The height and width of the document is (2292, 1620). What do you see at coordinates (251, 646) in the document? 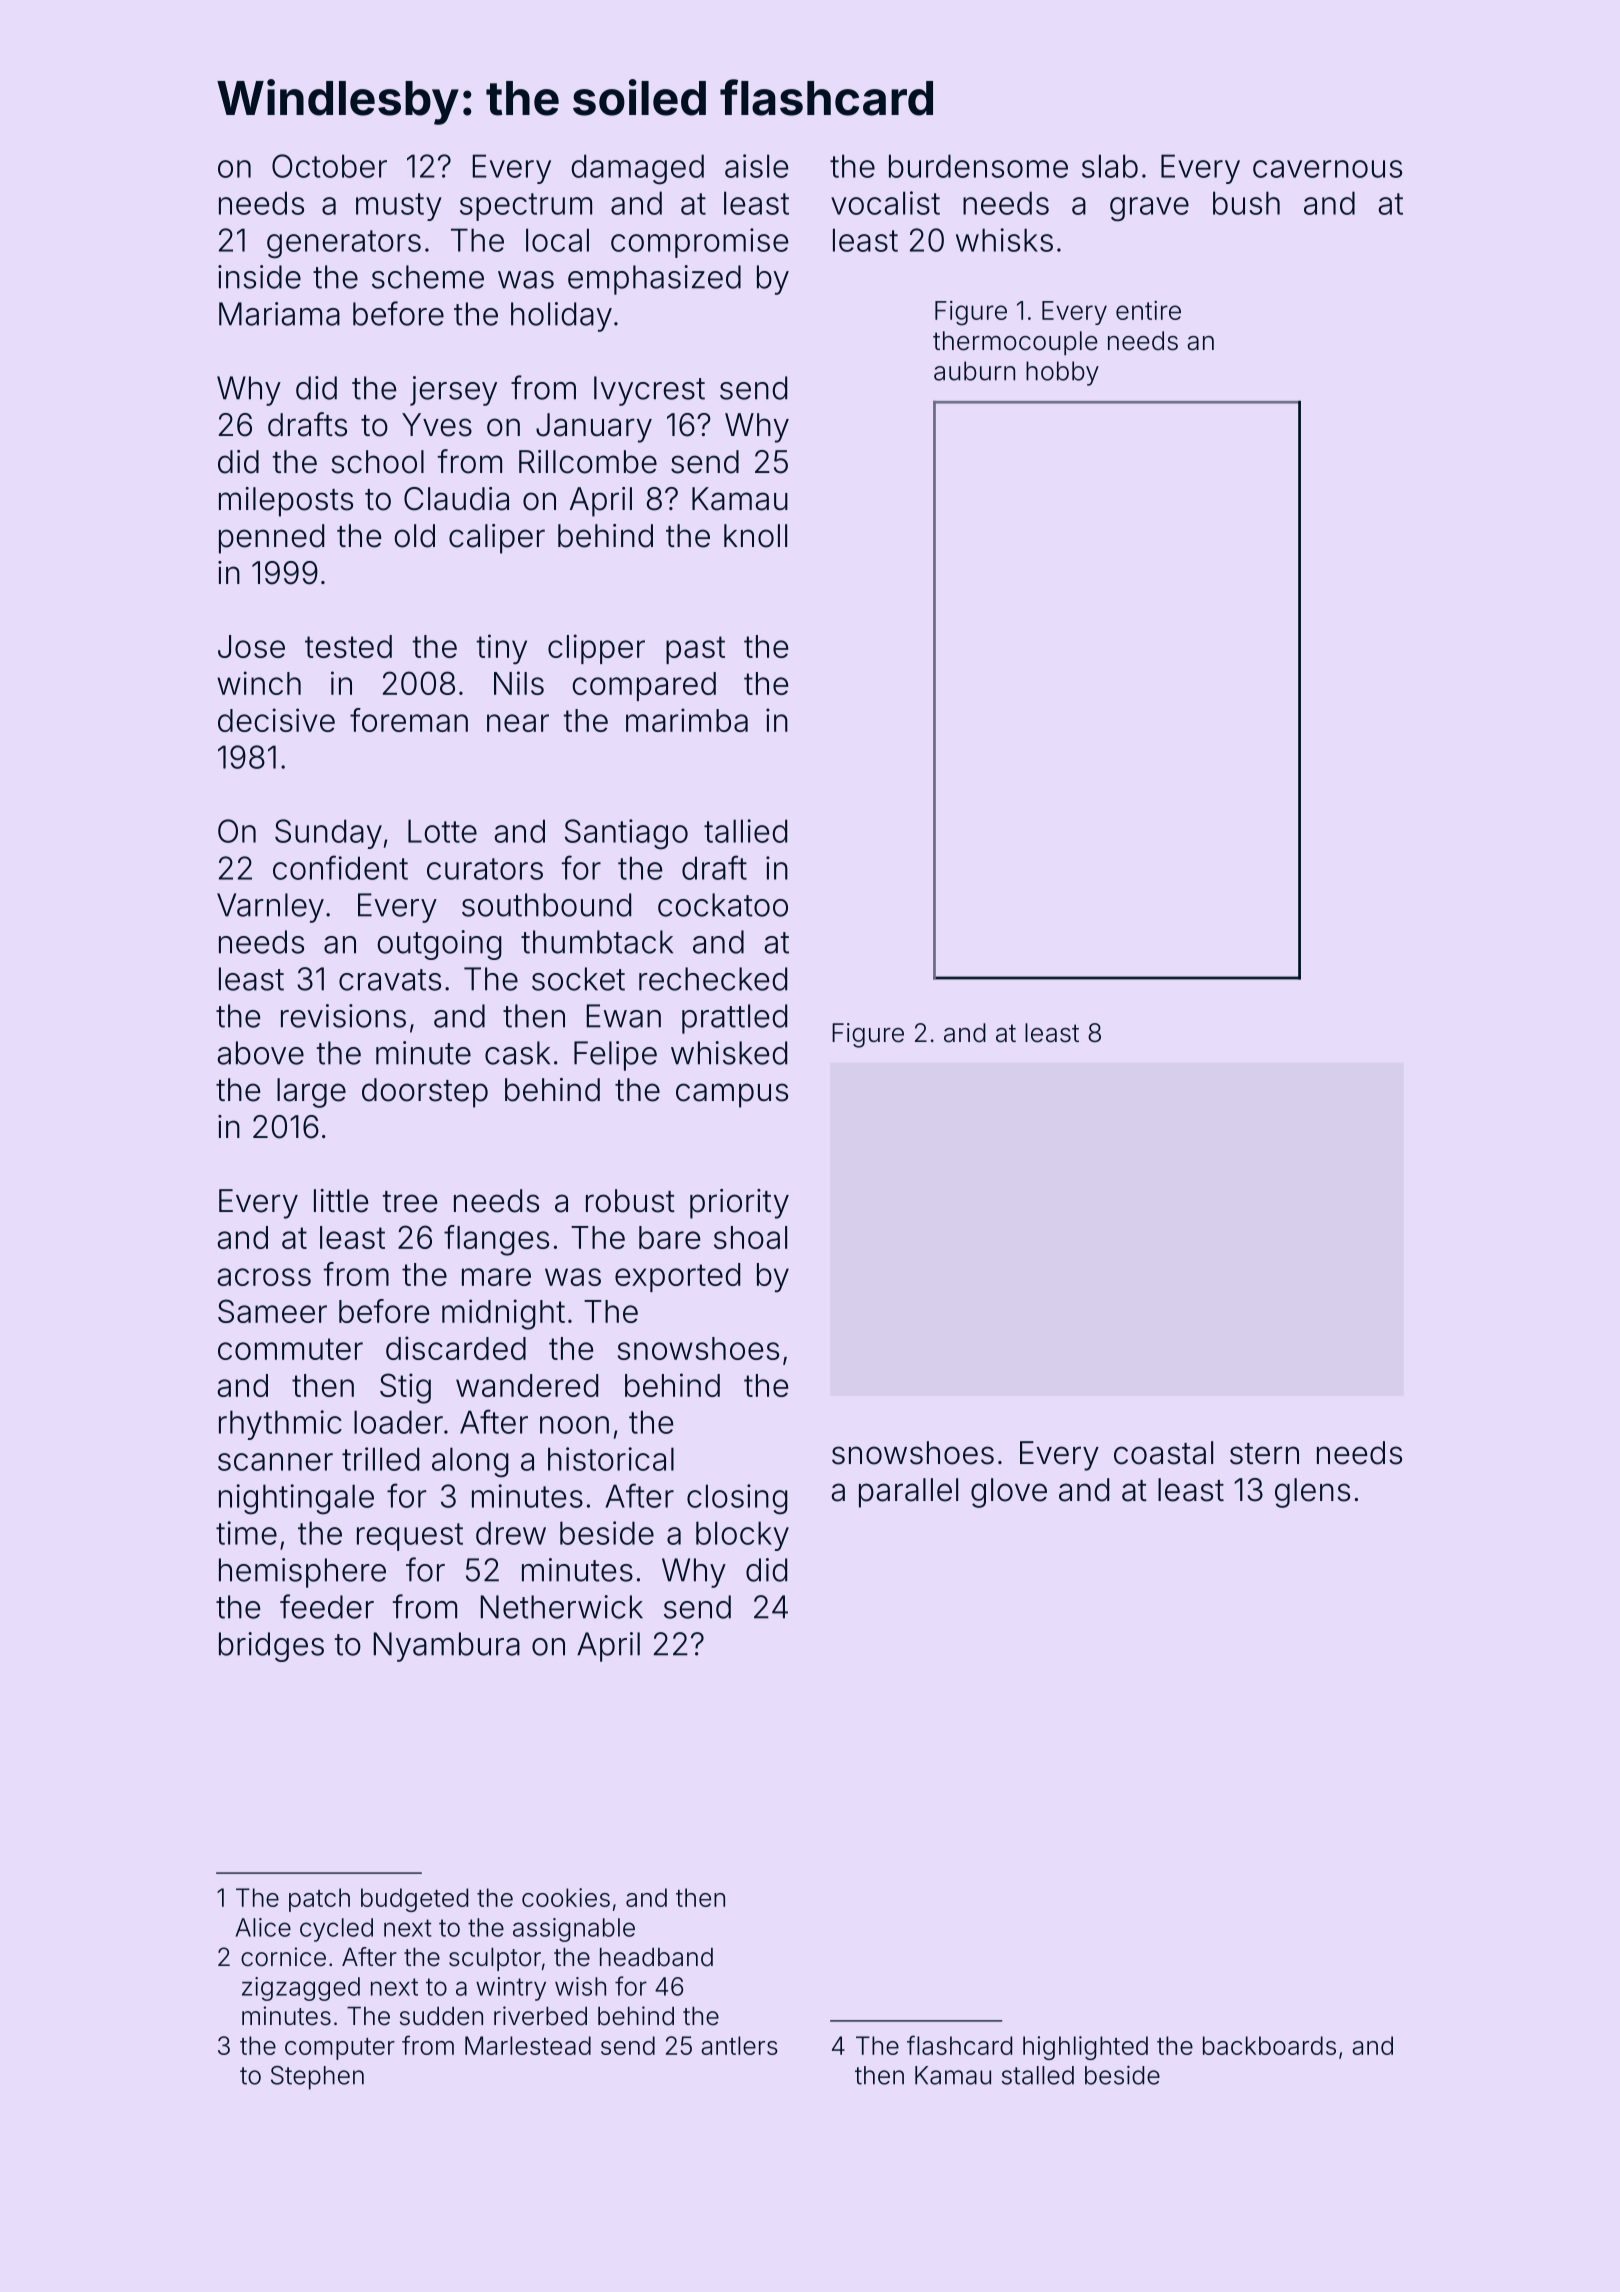
I see `Jose` at bounding box center [251, 646].
